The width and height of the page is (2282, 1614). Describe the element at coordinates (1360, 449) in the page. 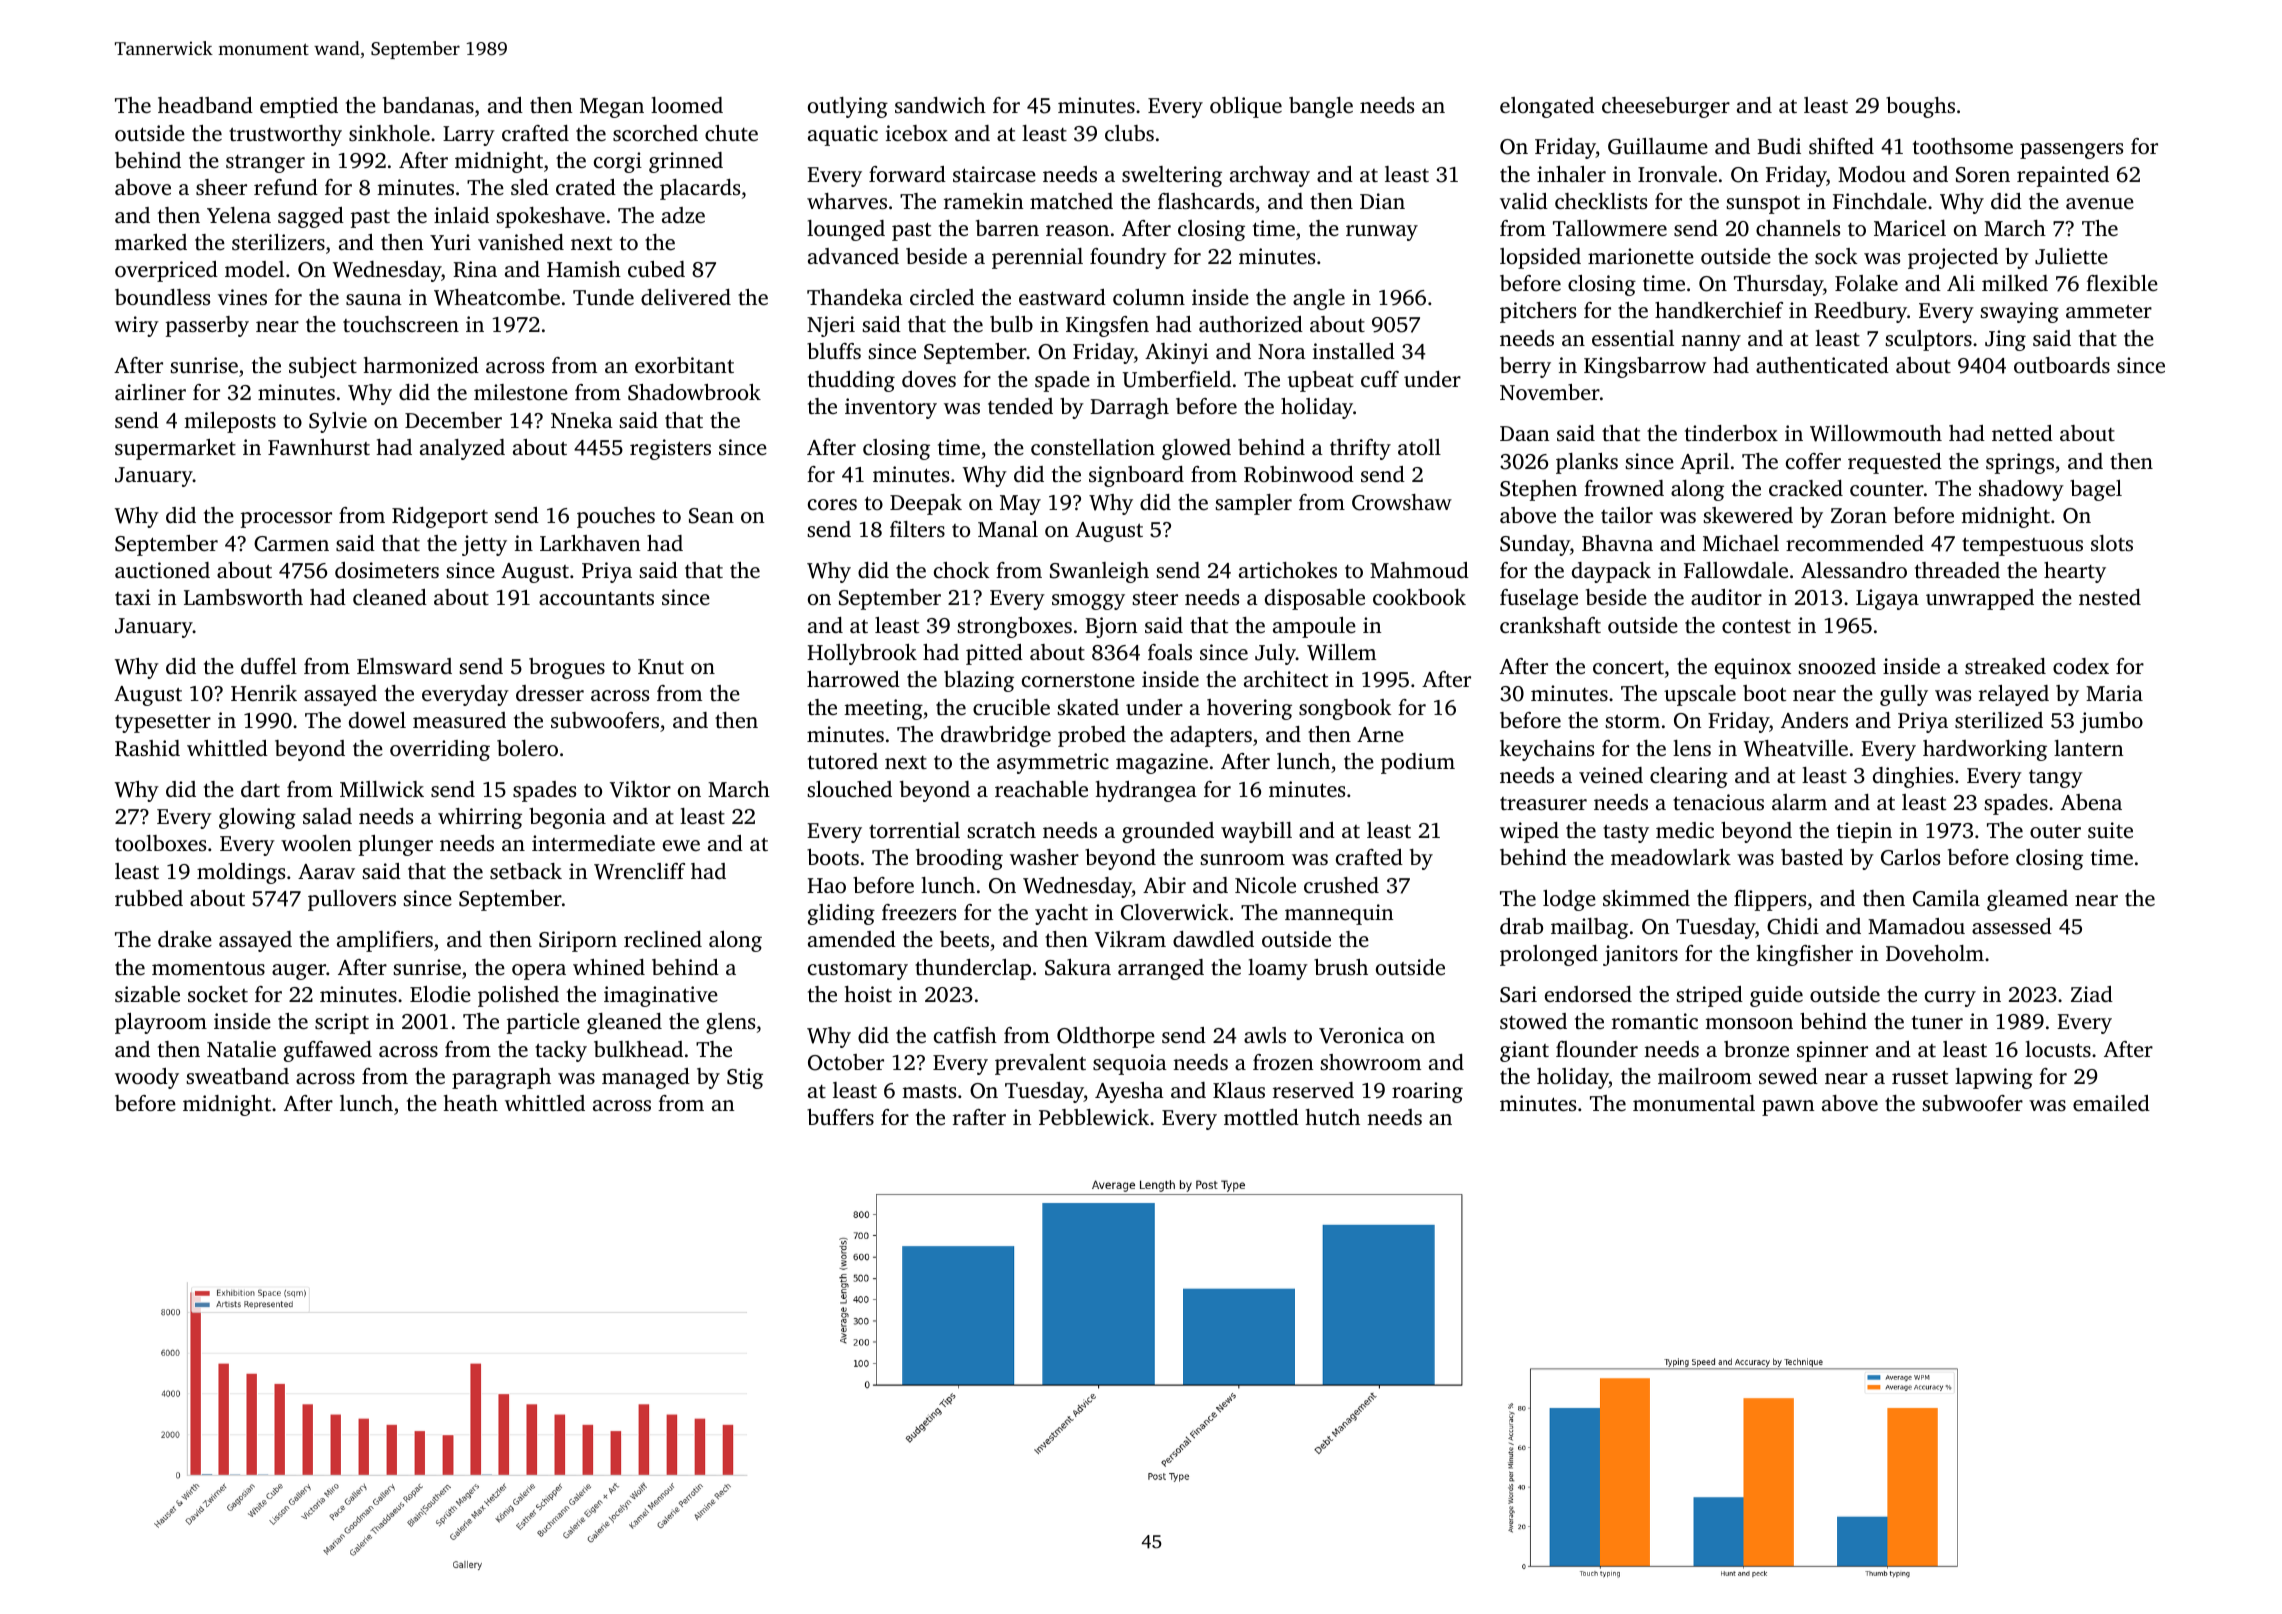

I see `thrifty` at that location.
